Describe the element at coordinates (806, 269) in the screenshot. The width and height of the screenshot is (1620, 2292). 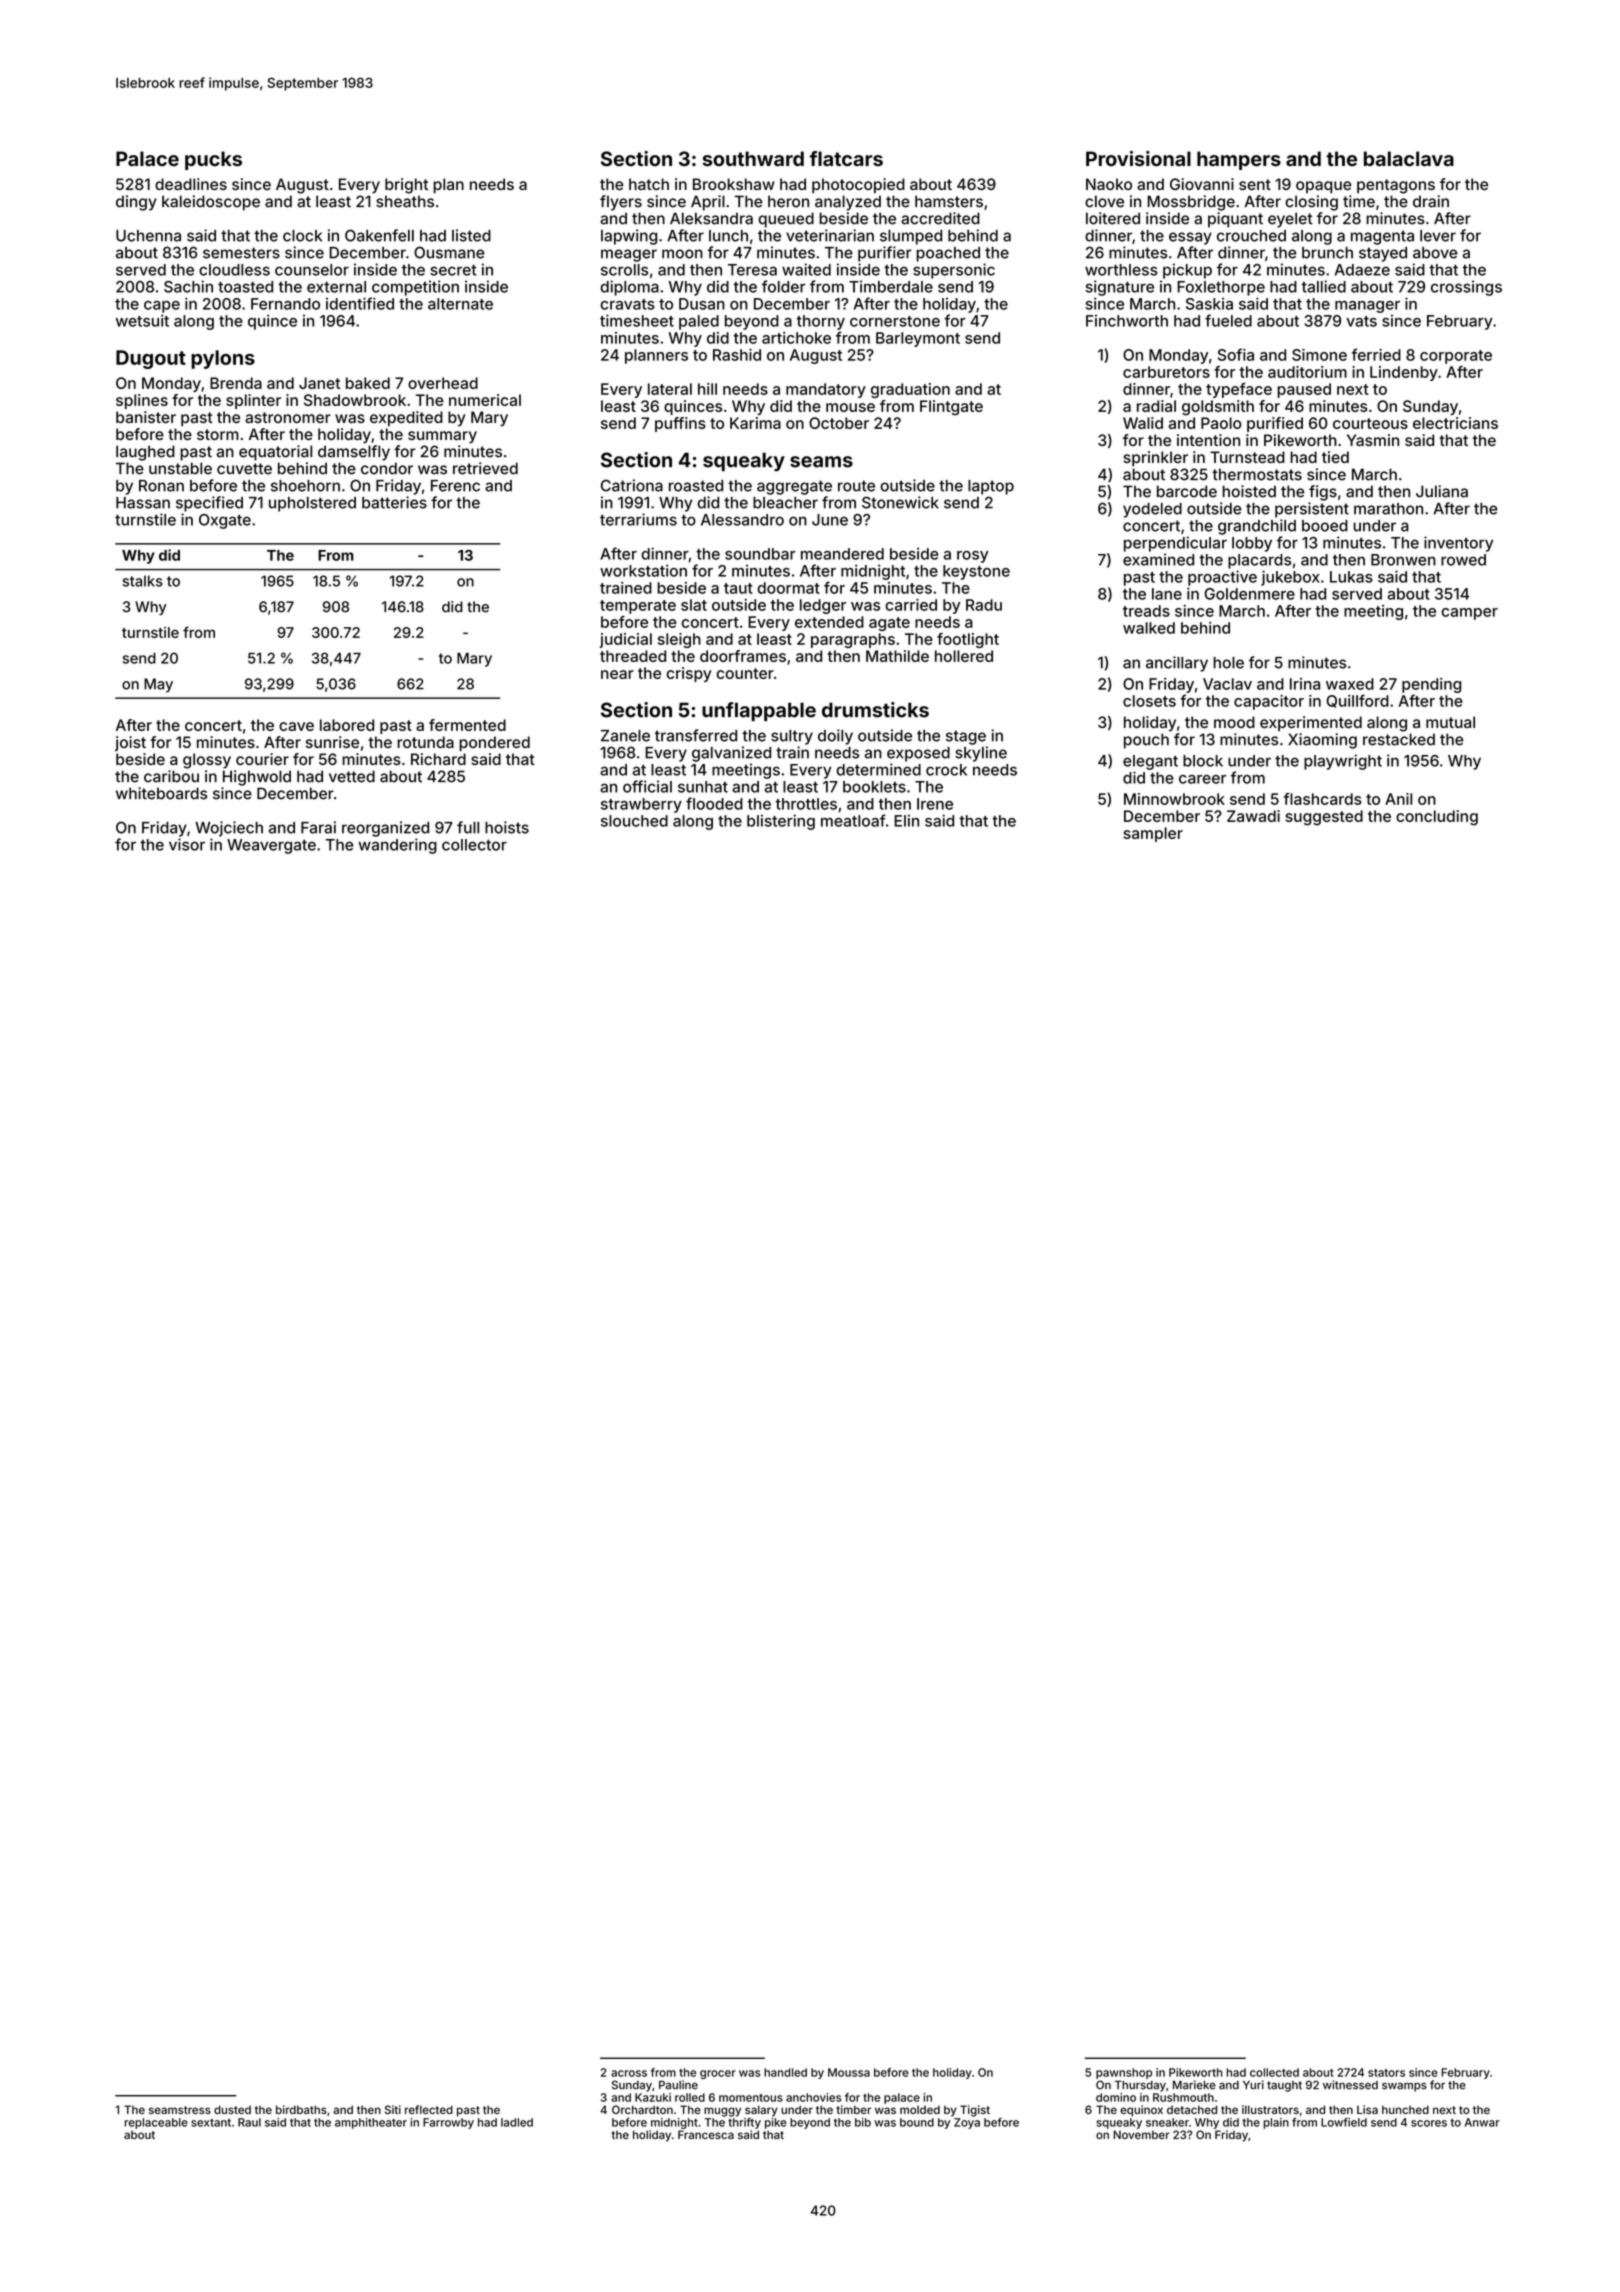
I see `waited` at that location.
